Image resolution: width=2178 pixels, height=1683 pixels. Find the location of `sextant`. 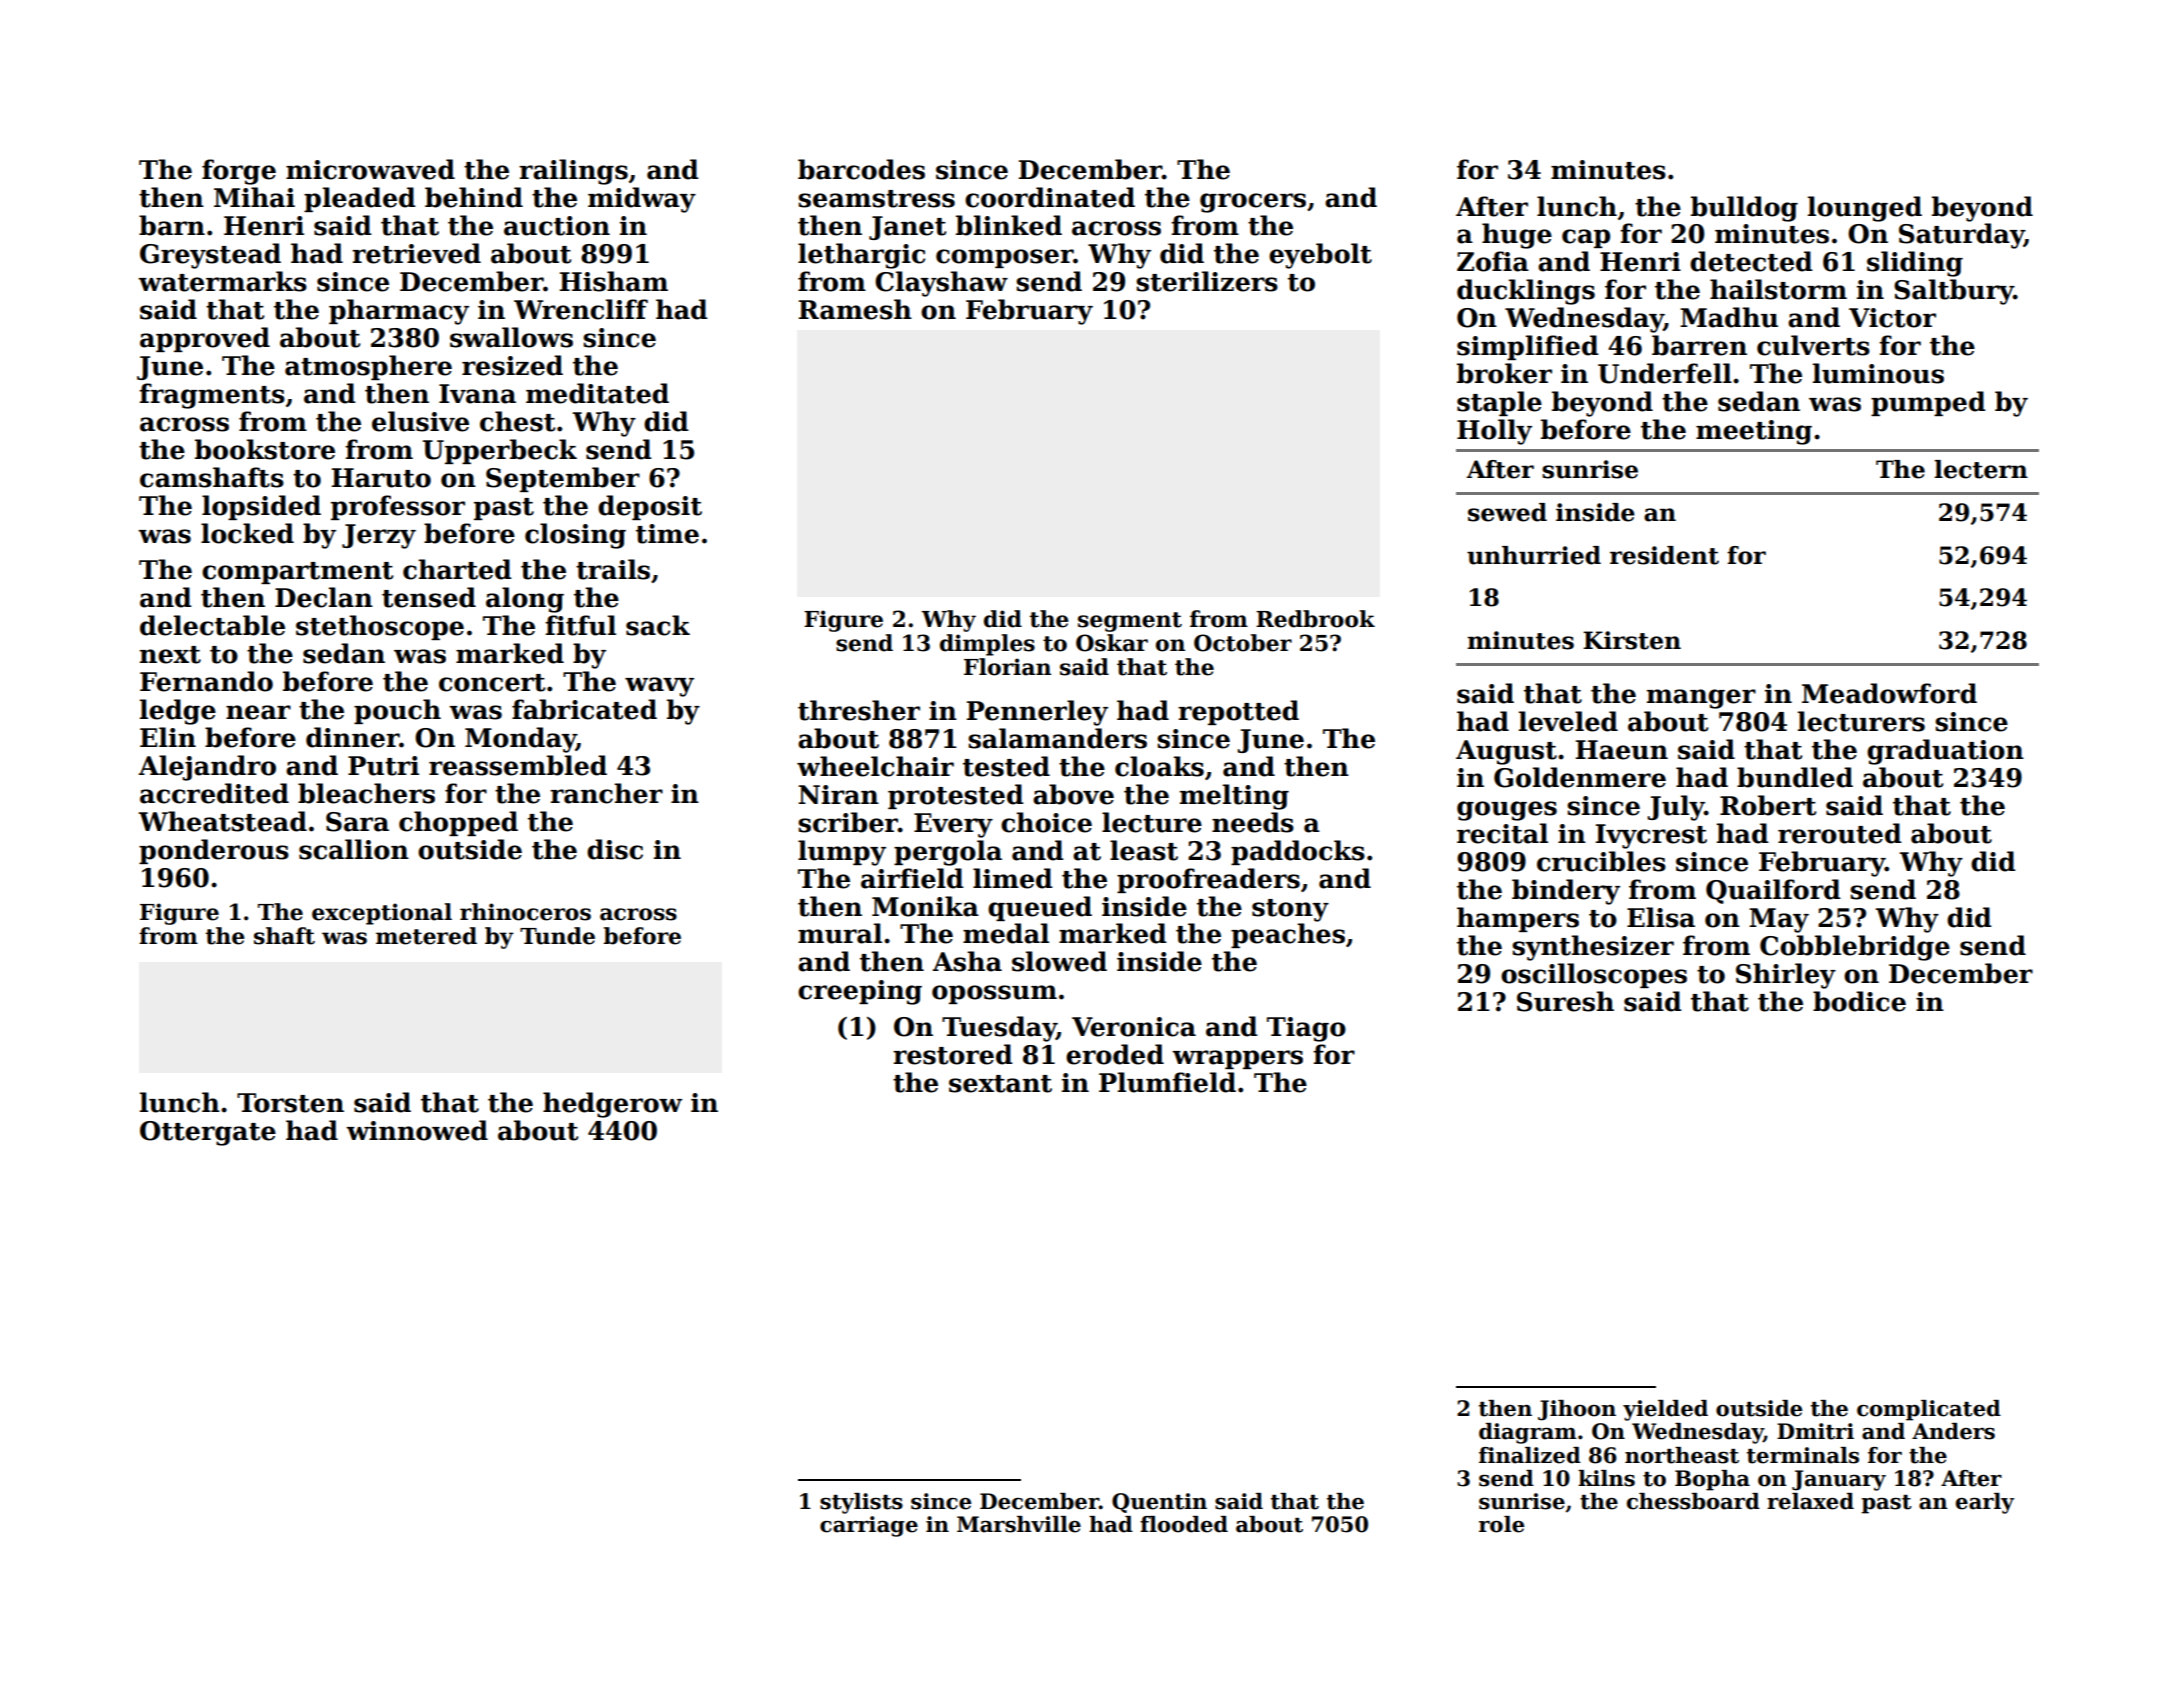

sextant is located at coordinates (1000, 1084).
